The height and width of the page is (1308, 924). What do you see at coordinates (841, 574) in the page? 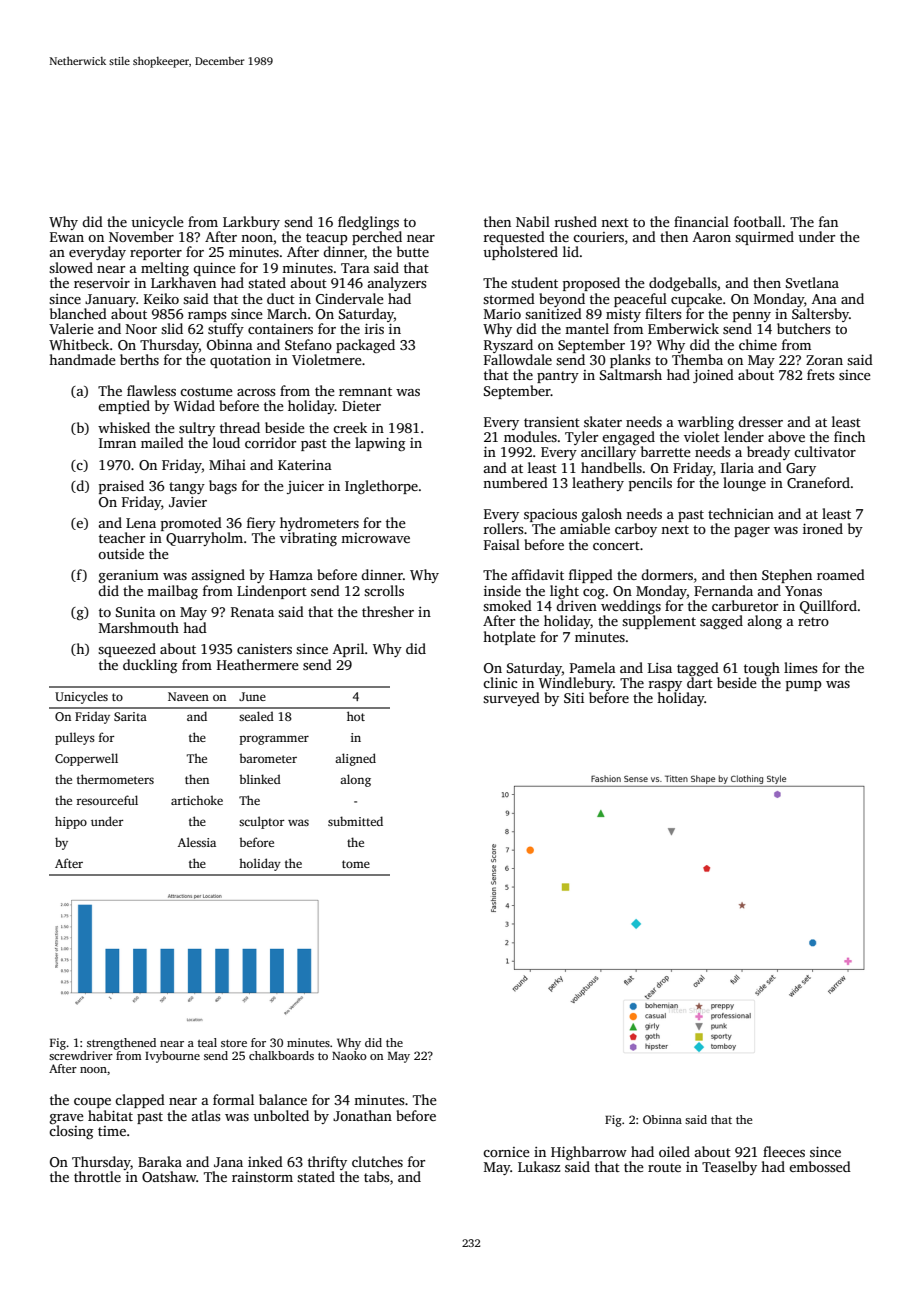
I see `roamed` at bounding box center [841, 574].
